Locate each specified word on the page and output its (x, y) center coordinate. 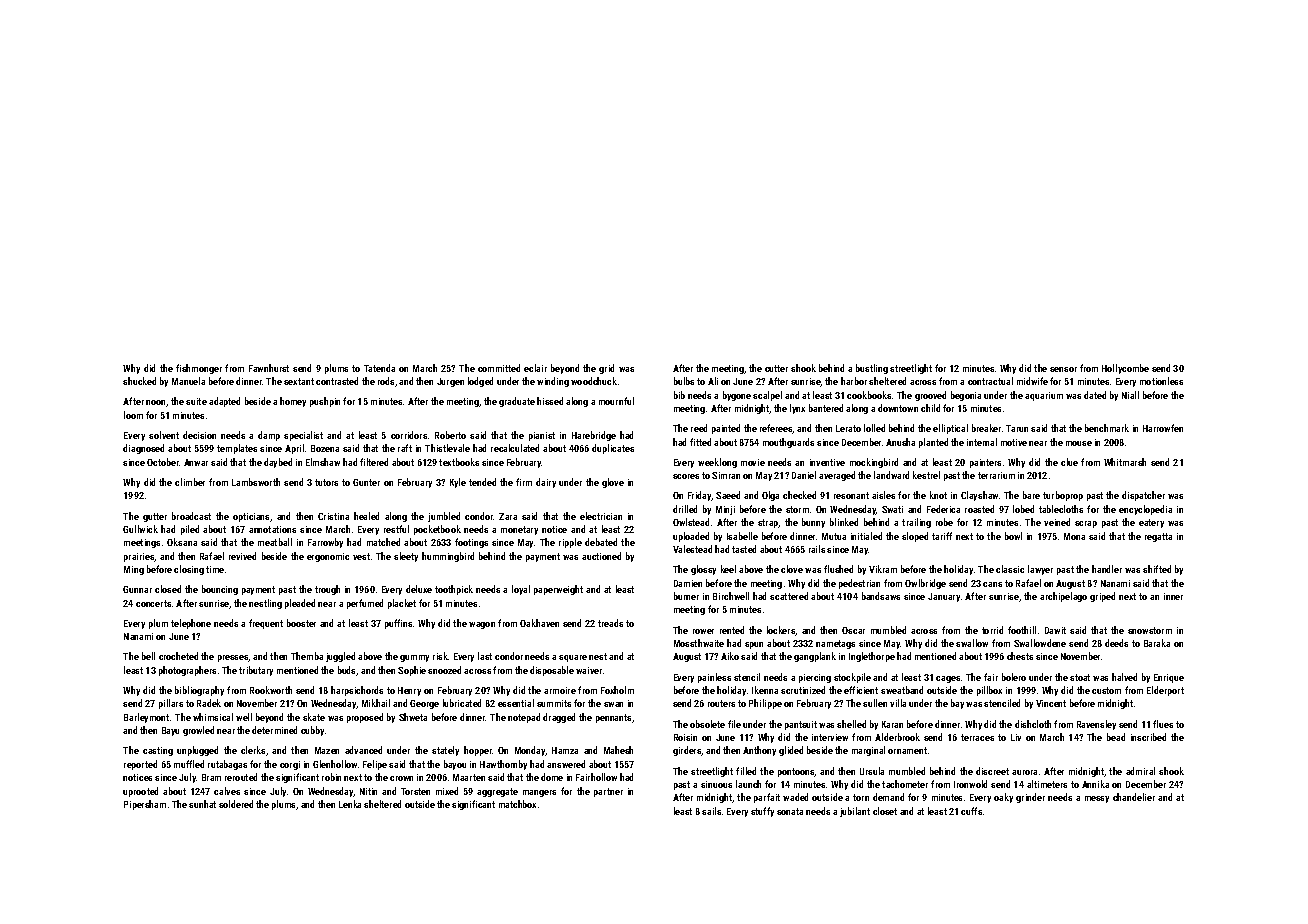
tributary (256, 671)
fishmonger (199, 369)
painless (714, 678)
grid (606, 369)
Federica (943, 509)
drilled (685, 509)
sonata (790, 811)
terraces (977, 737)
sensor (1063, 369)
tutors (326, 482)
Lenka (350, 804)
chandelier (1134, 797)
